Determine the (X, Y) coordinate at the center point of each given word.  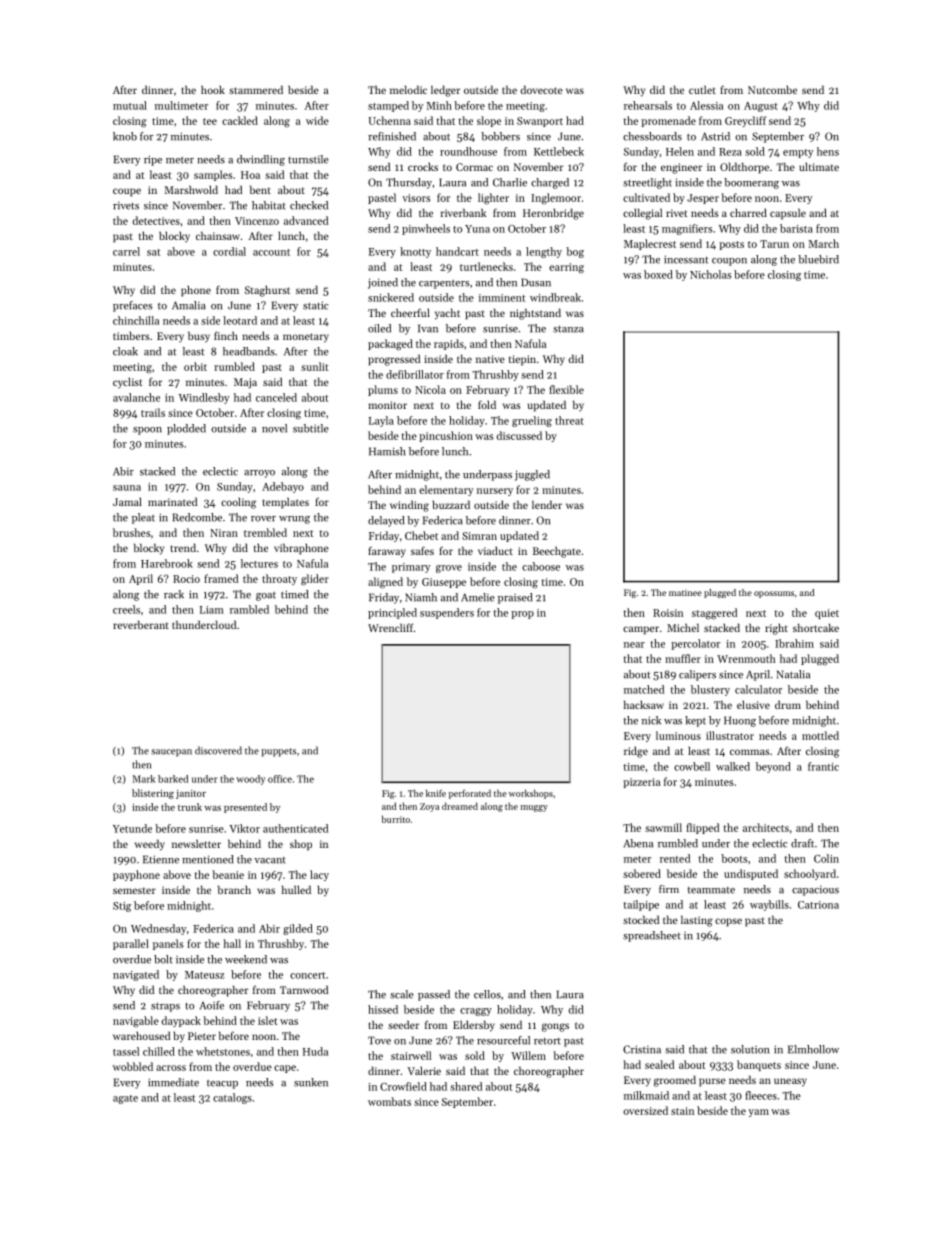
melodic (408, 89)
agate (125, 1099)
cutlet (702, 89)
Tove (379, 1040)
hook (213, 90)
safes (422, 550)
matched (644, 689)
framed (221, 578)
